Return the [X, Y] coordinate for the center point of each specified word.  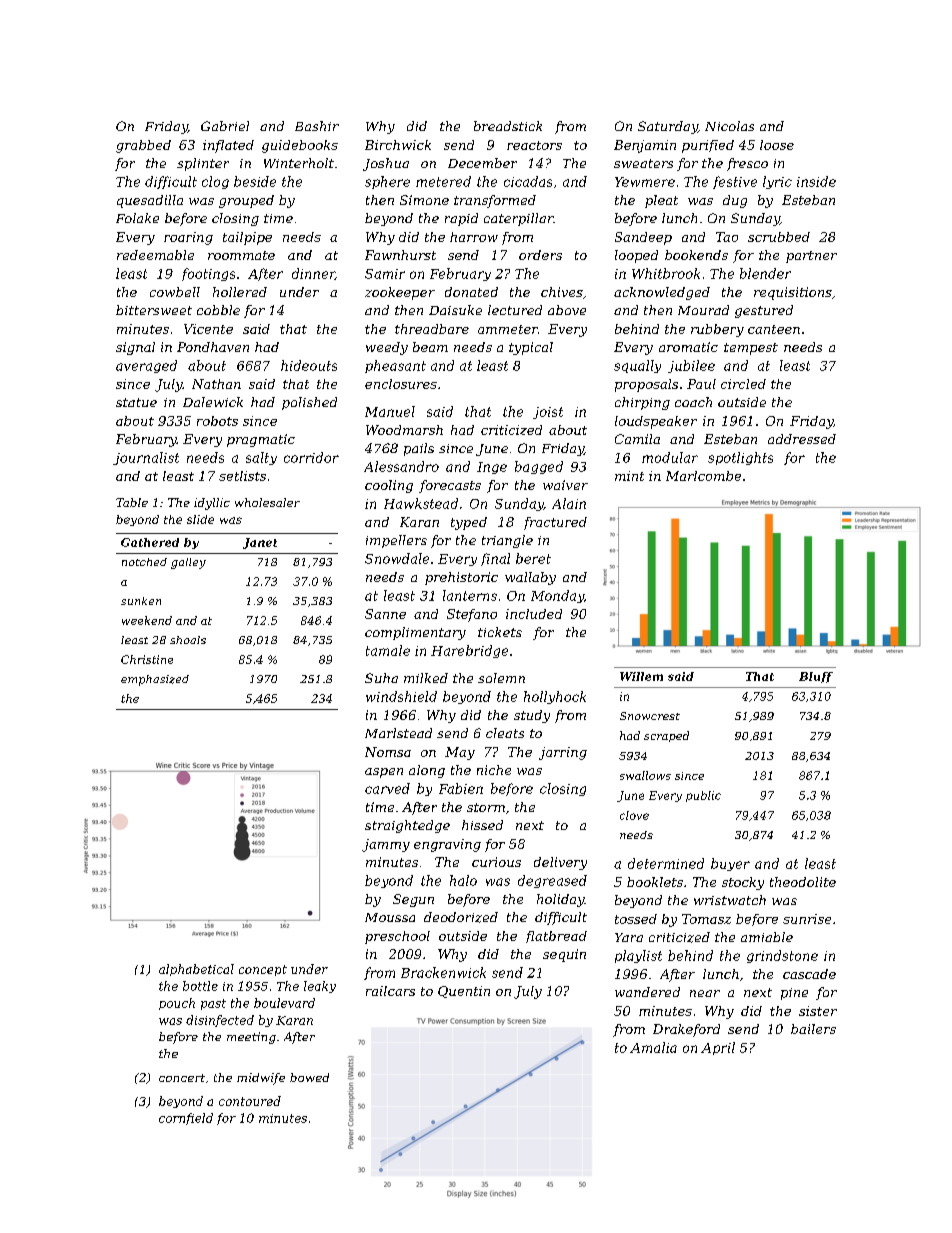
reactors [534, 145]
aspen [384, 773]
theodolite [803, 882]
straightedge [407, 826]
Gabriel [225, 126]
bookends [696, 255]
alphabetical [196, 970]
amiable [767, 937]
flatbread [556, 937]
